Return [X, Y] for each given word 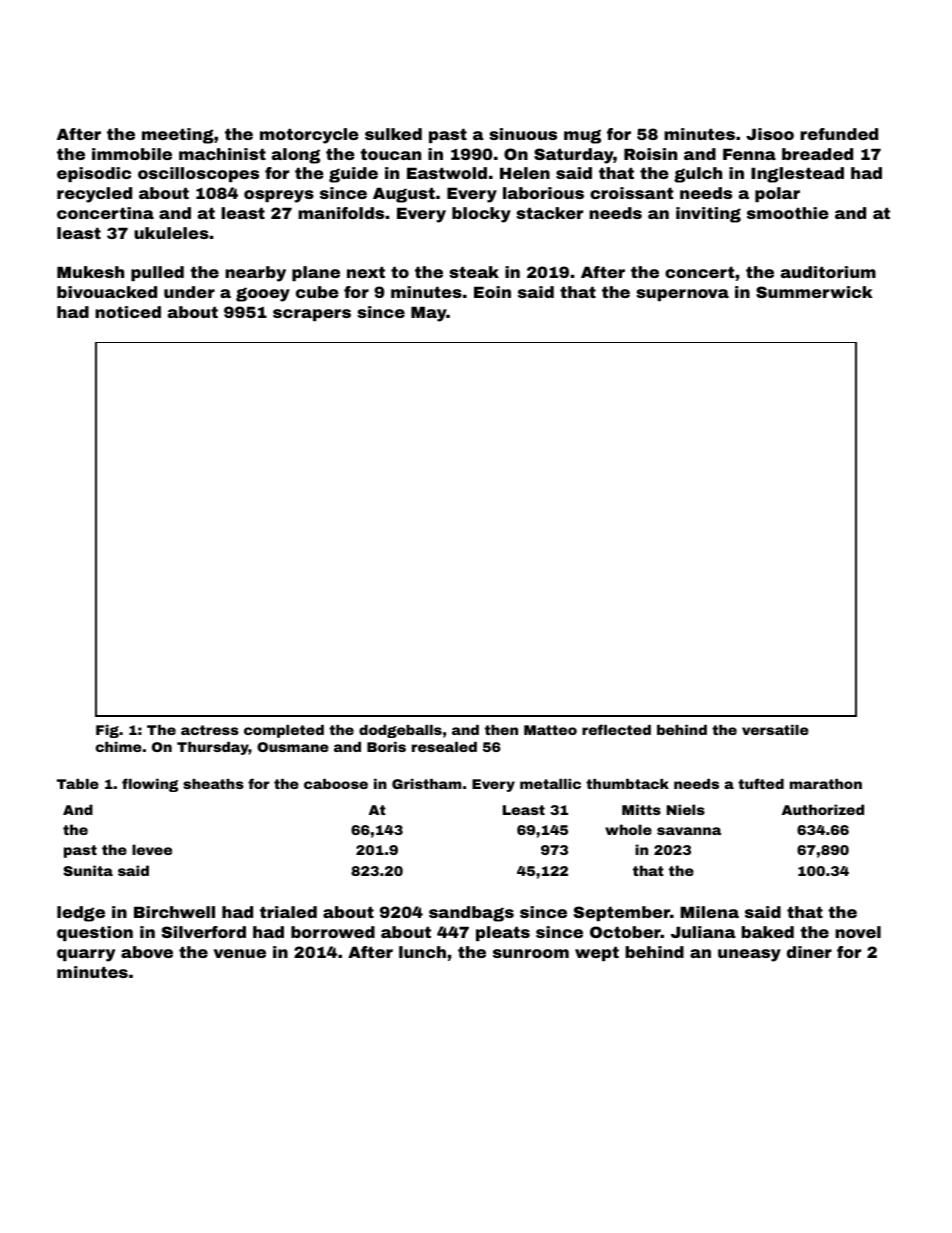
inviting [708, 215]
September [622, 913]
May [429, 314]
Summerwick [814, 292]
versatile [775, 730]
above [147, 952]
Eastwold [447, 173]
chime [119, 747]
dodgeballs [400, 731]
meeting [178, 136]
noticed [128, 312]
